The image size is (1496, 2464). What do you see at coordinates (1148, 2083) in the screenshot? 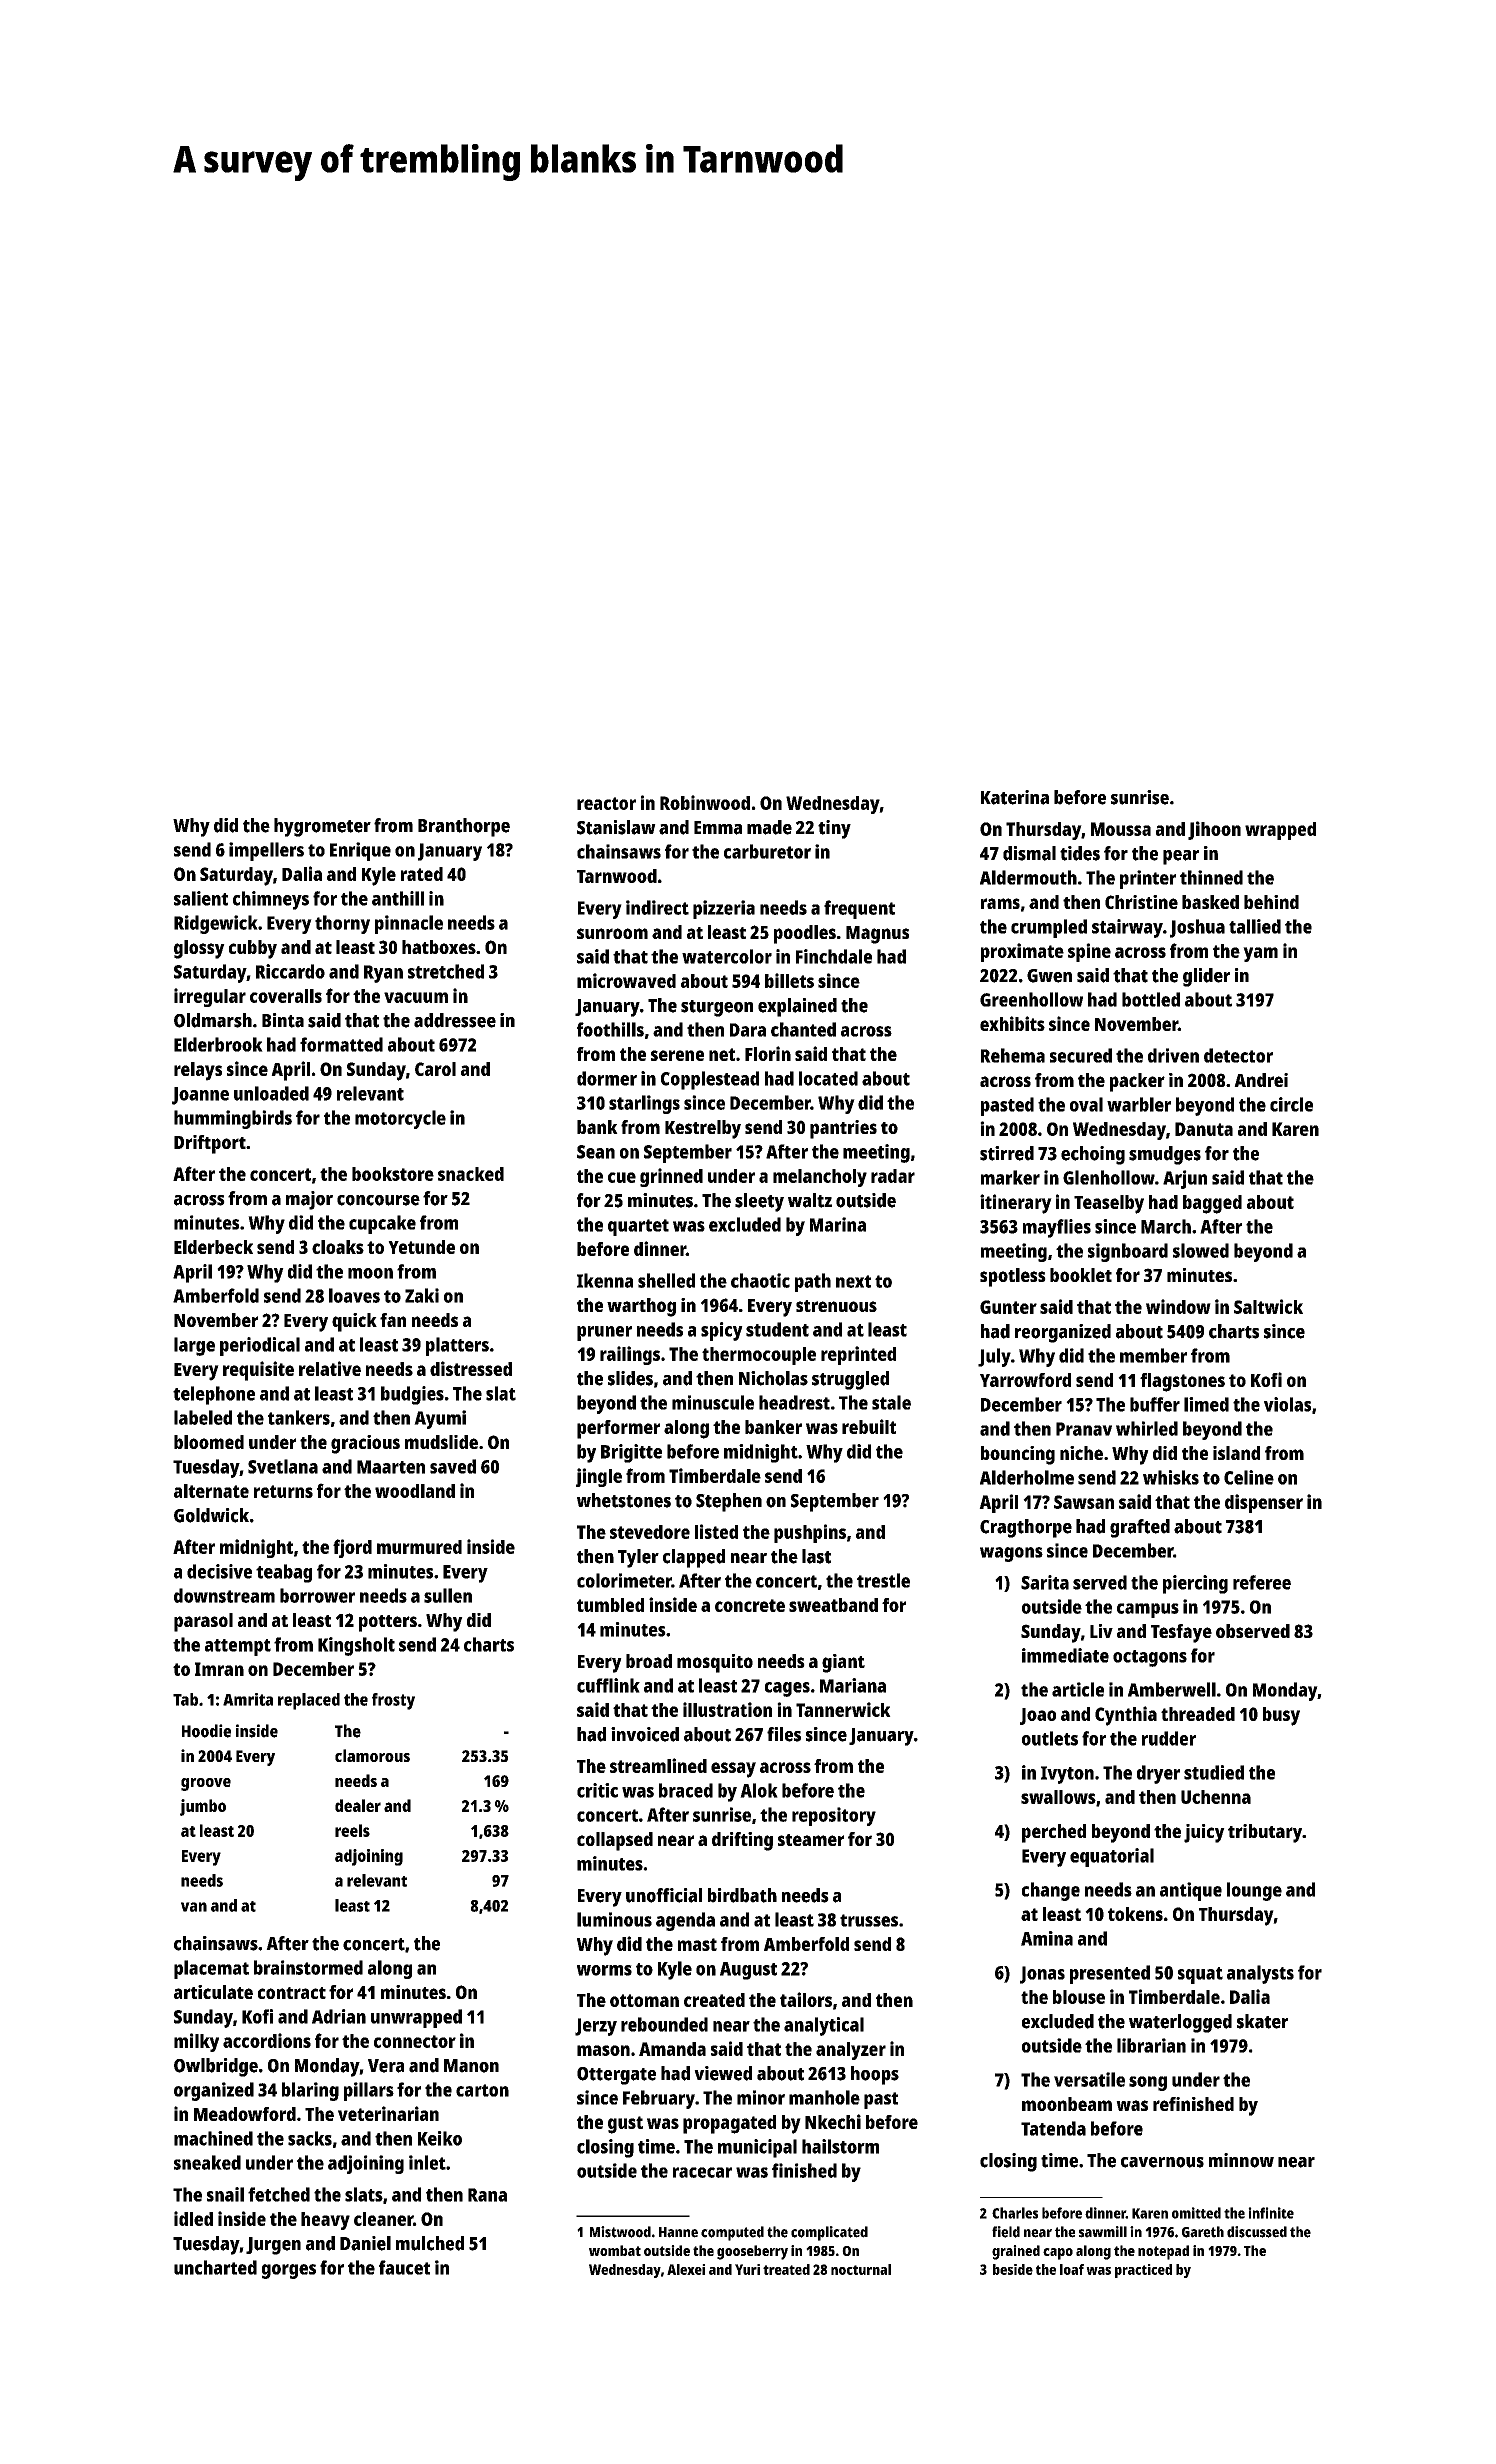
I see `song` at bounding box center [1148, 2083].
